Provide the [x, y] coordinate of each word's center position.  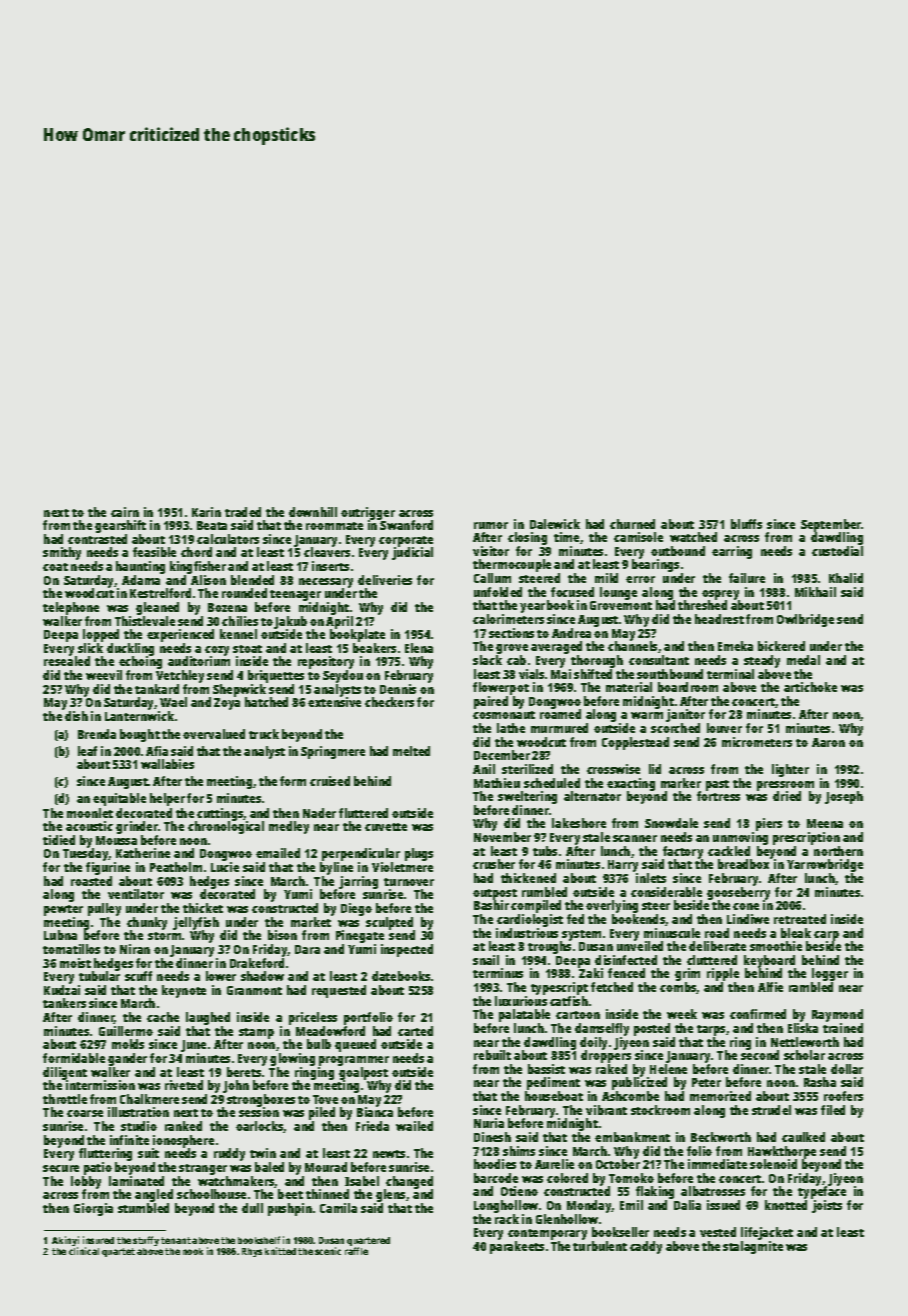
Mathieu [497, 783]
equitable [119, 799]
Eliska [803, 1028]
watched [693, 537]
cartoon [578, 1015]
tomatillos [71, 949]
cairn [125, 512]
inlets [651, 878]
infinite [129, 1140]
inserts [330, 566]
